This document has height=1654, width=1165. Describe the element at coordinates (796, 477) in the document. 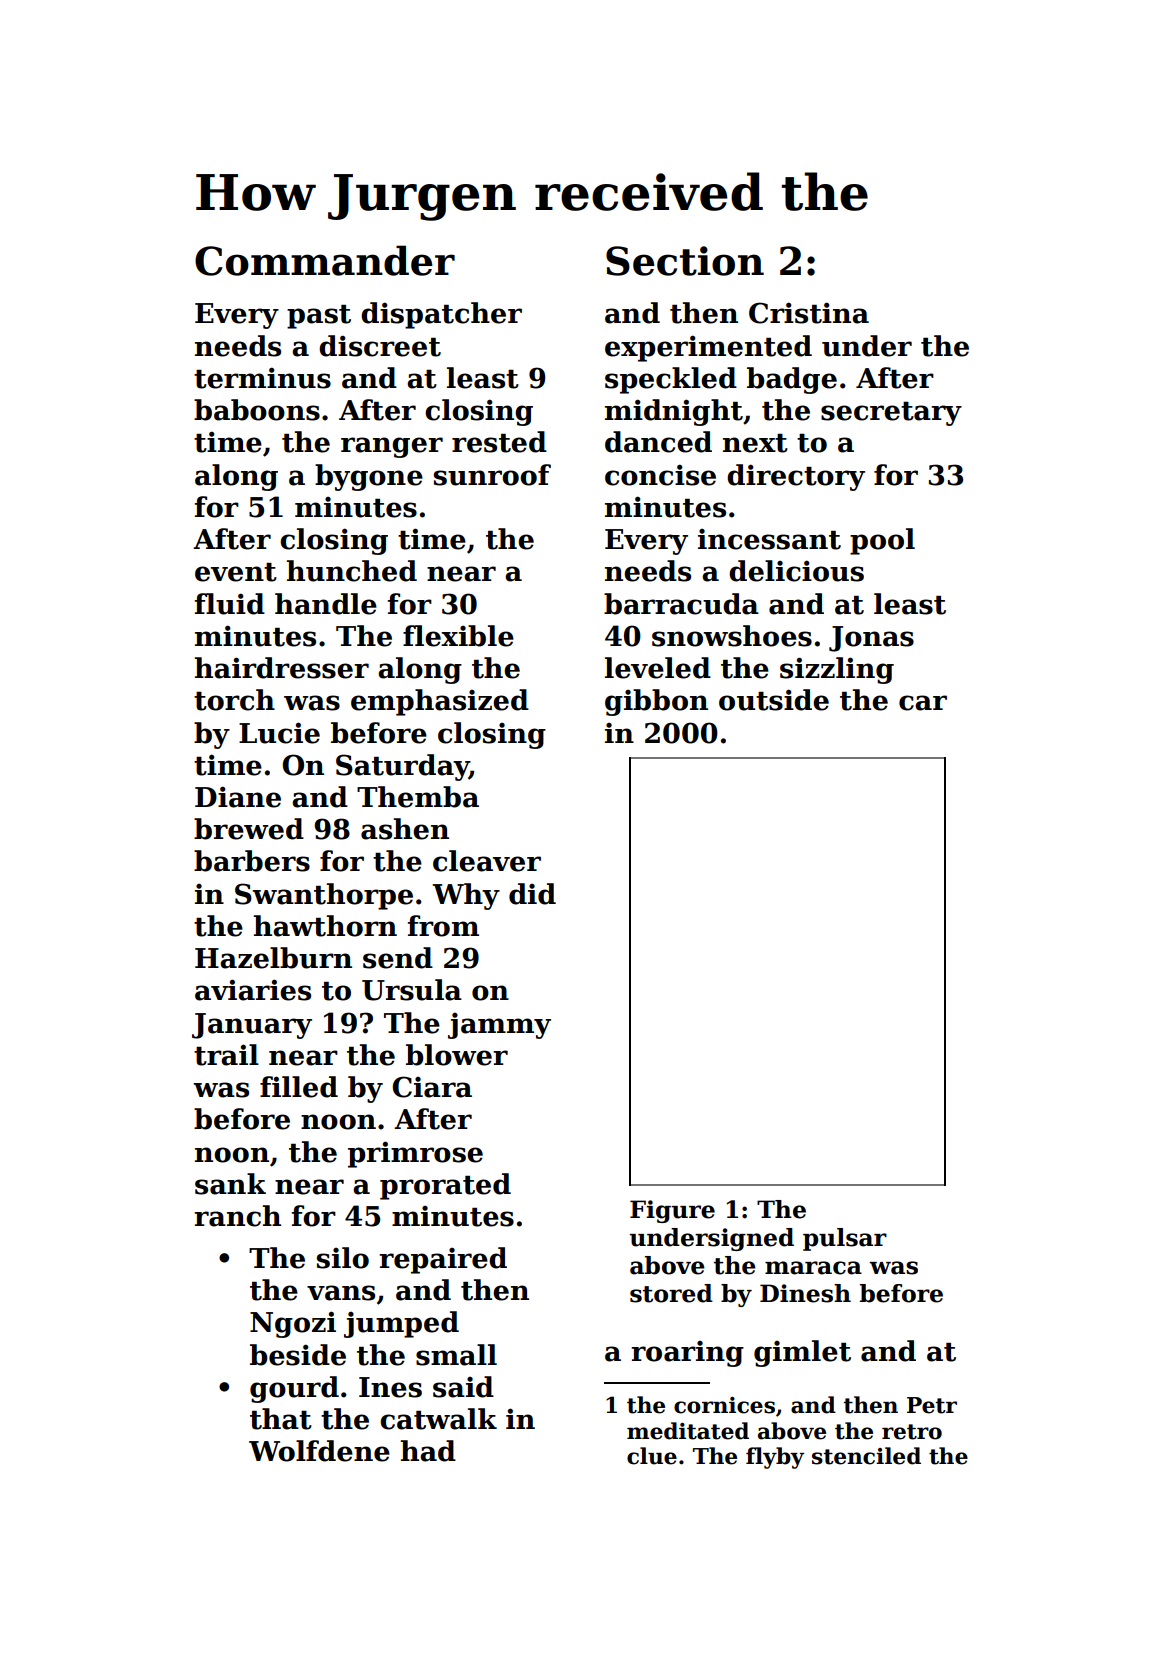

I see `directory` at that location.
